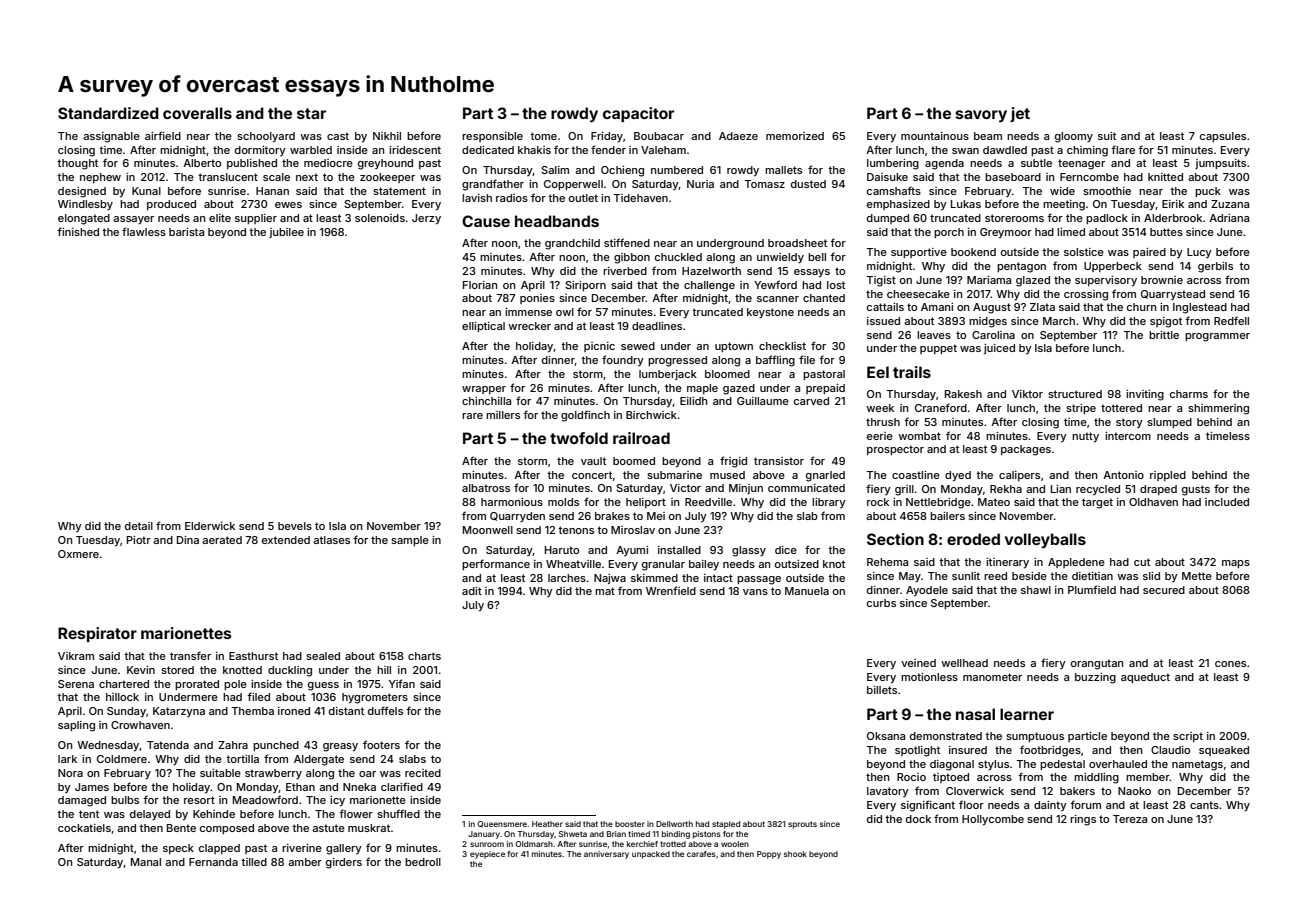  Describe the element at coordinates (76, 656) in the document. I see `Vikram` at that location.
